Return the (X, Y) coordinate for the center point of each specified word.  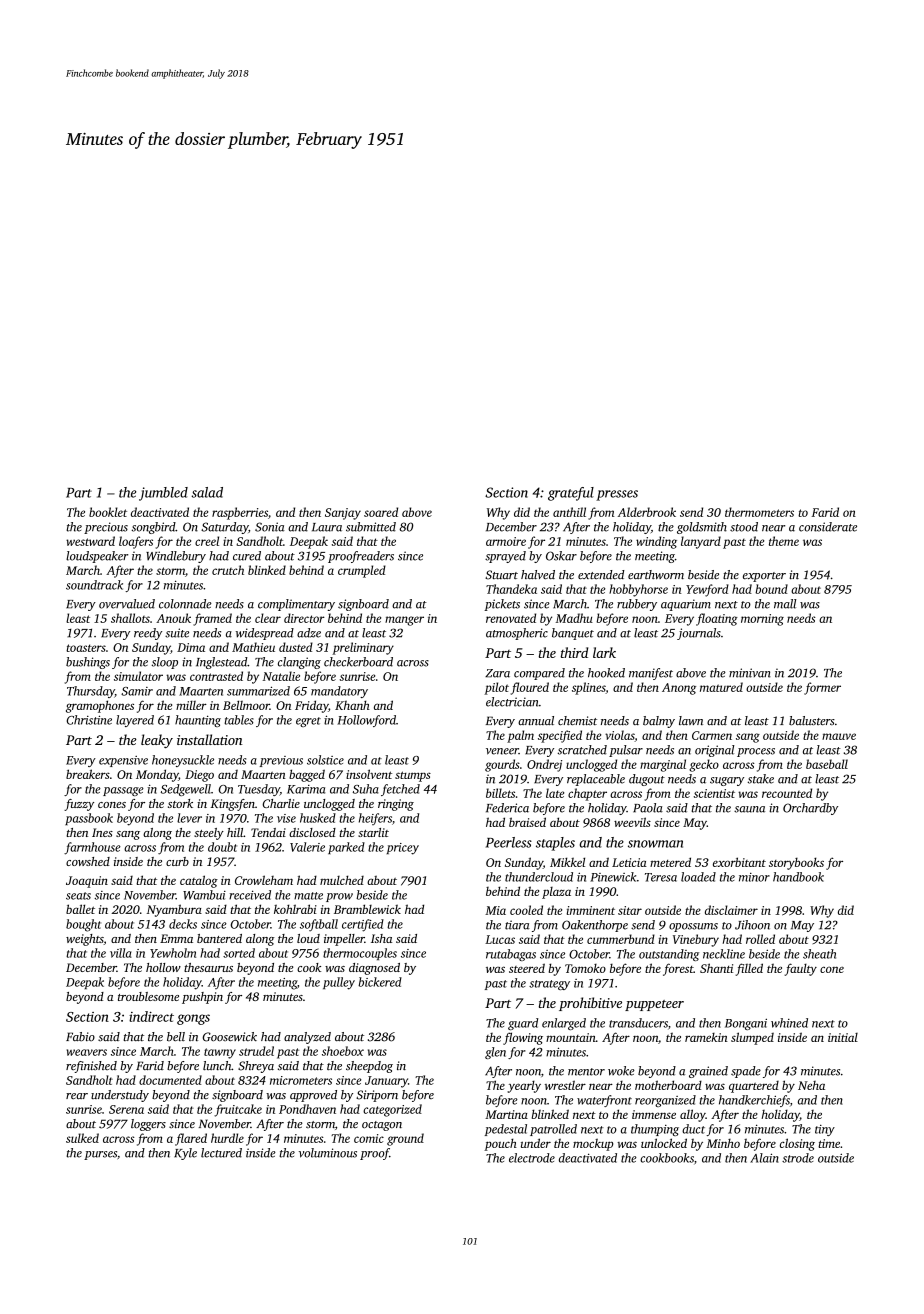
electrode (532, 1158)
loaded (698, 877)
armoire (506, 541)
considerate (828, 527)
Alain (764, 1158)
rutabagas (511, 955)
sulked (82, 1138)
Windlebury (176, 557)
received (250, 895)
